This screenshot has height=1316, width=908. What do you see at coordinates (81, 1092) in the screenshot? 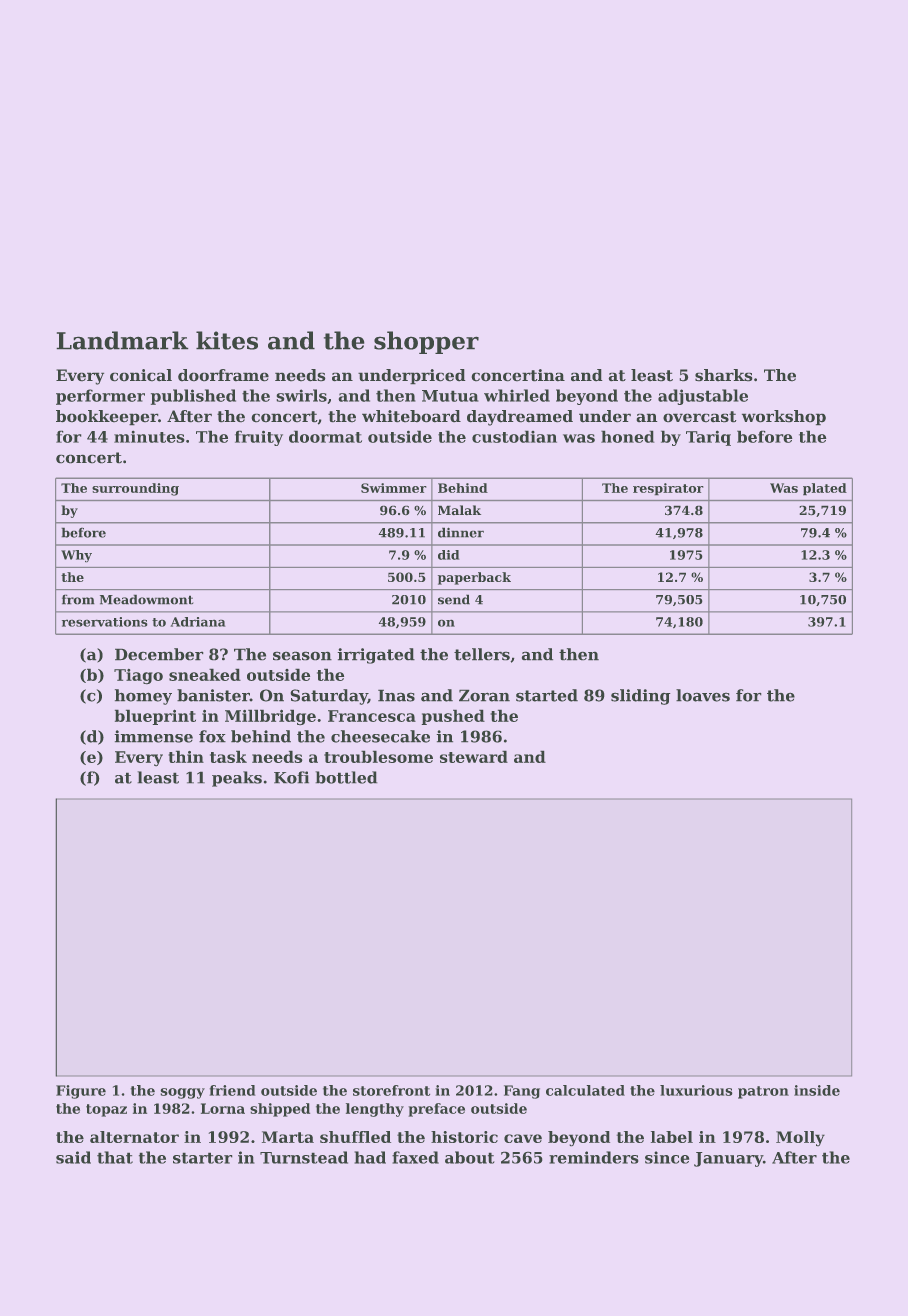
I see `Figure` at bounding box center [81, 1092].
